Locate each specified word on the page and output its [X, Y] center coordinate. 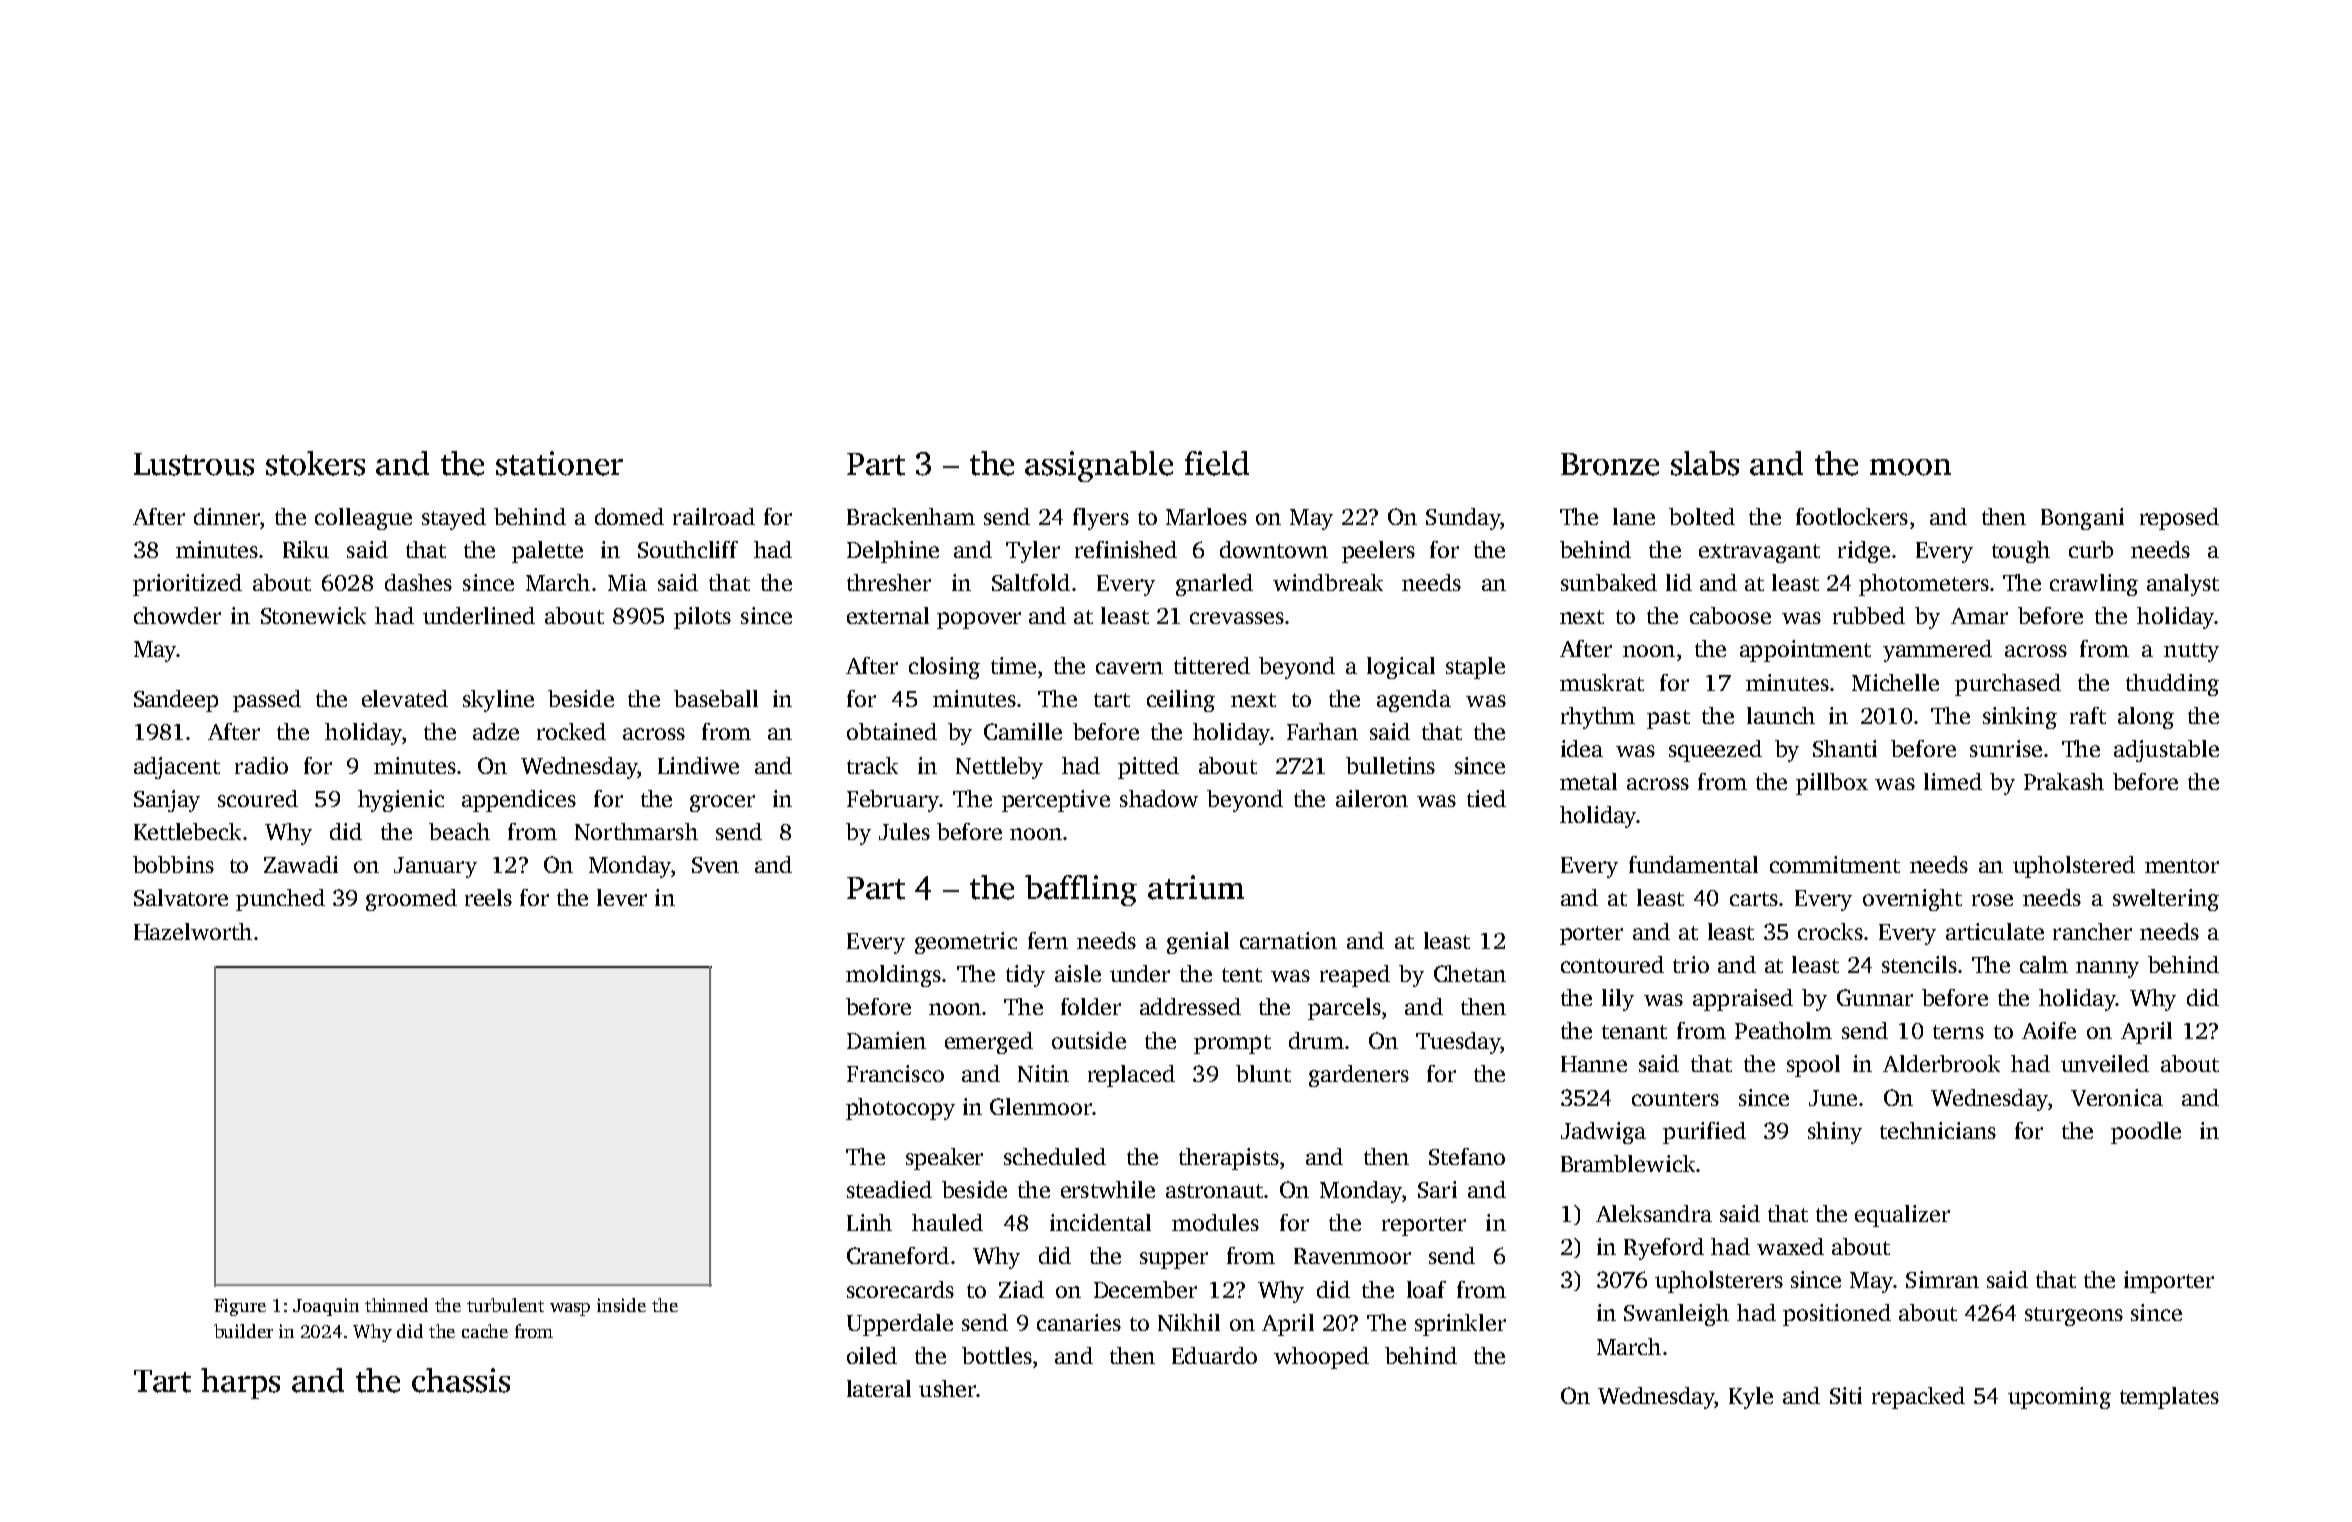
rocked [571, 731]
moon [1910, 467]
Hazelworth [193, 931]
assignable [1099, 466]
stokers [315, 463]
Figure [240, 1307]
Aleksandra [1654, 1213]
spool [1813, 1066]
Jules [904, 831]
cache [485, 1331]
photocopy [900, 1109]
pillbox [1832, 784]
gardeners [1359, 1076]
